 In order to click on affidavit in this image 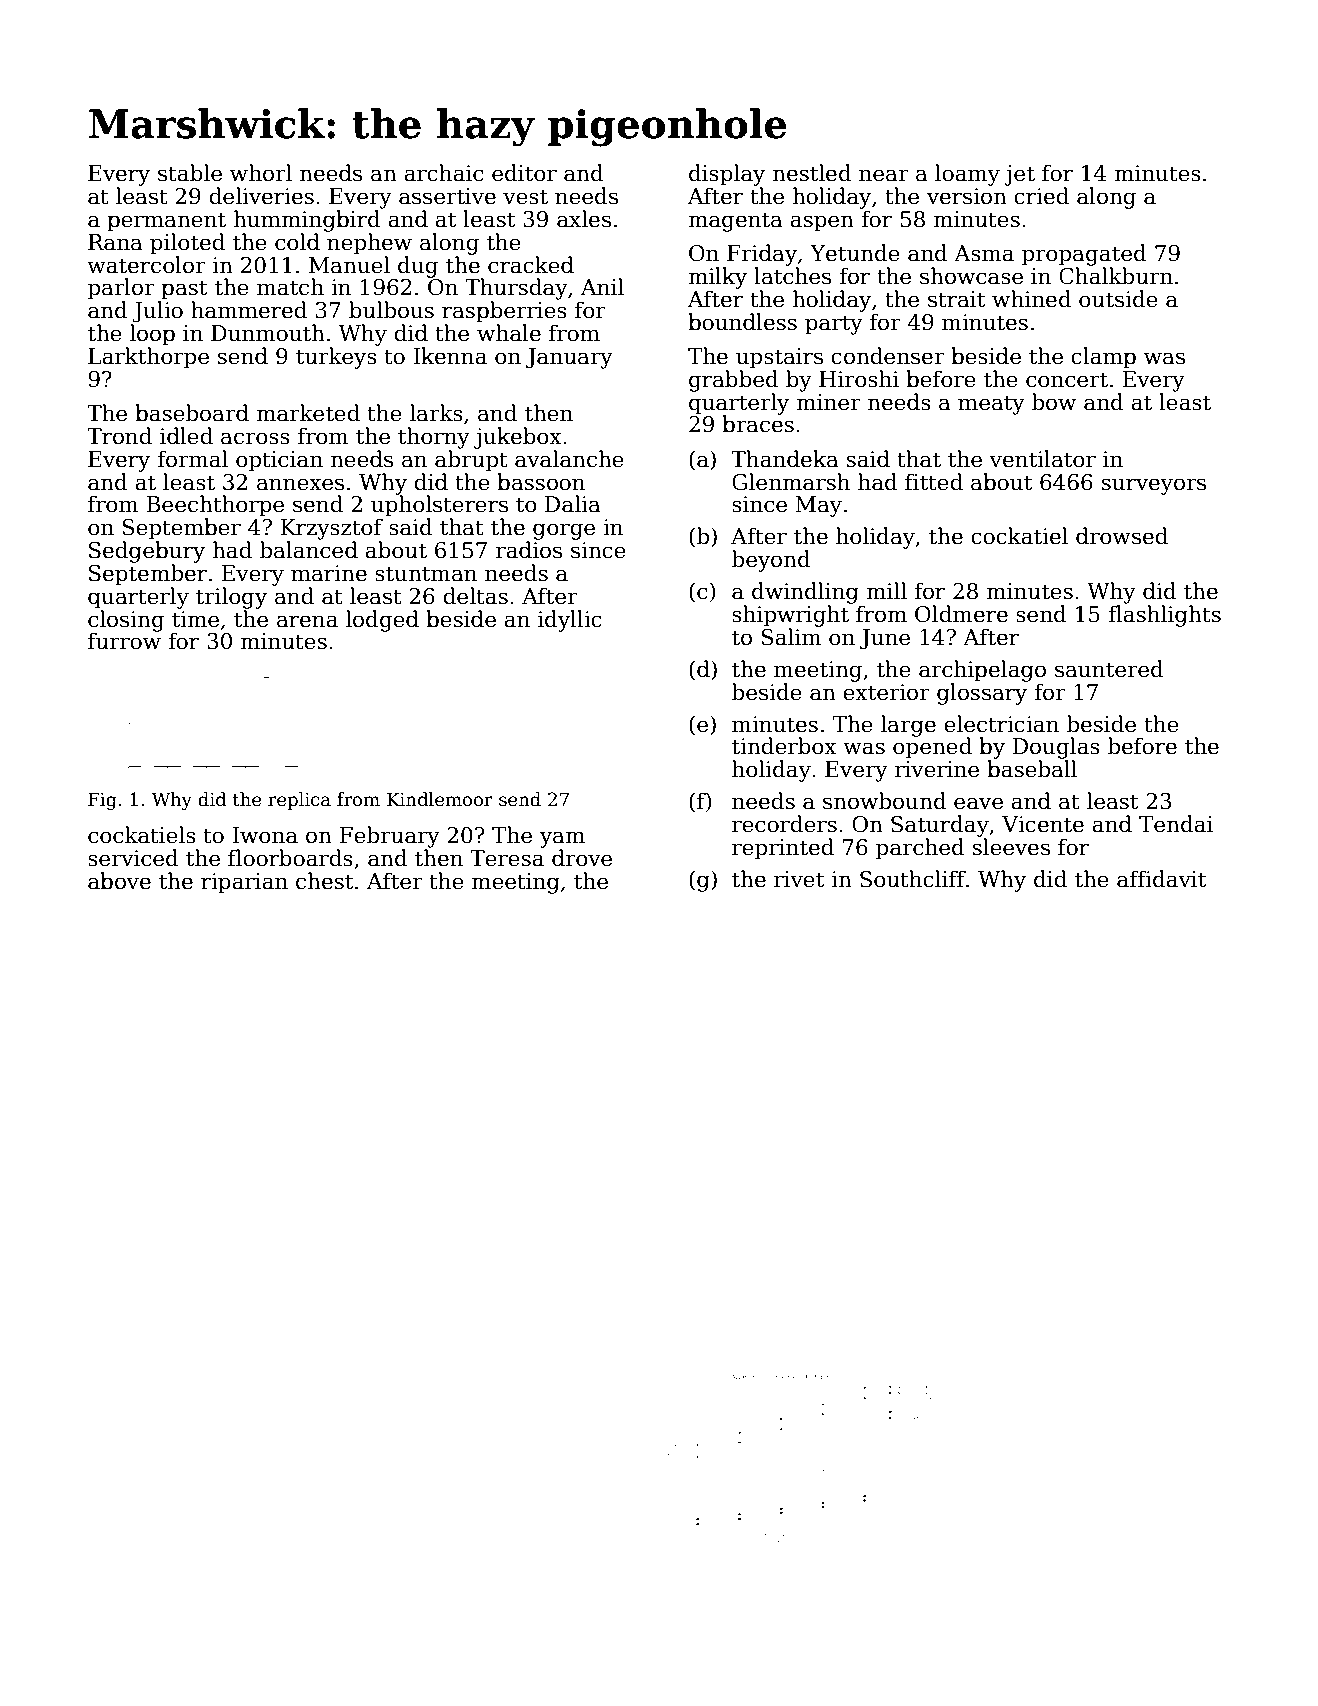, I will do `click(1161, 879)`.
